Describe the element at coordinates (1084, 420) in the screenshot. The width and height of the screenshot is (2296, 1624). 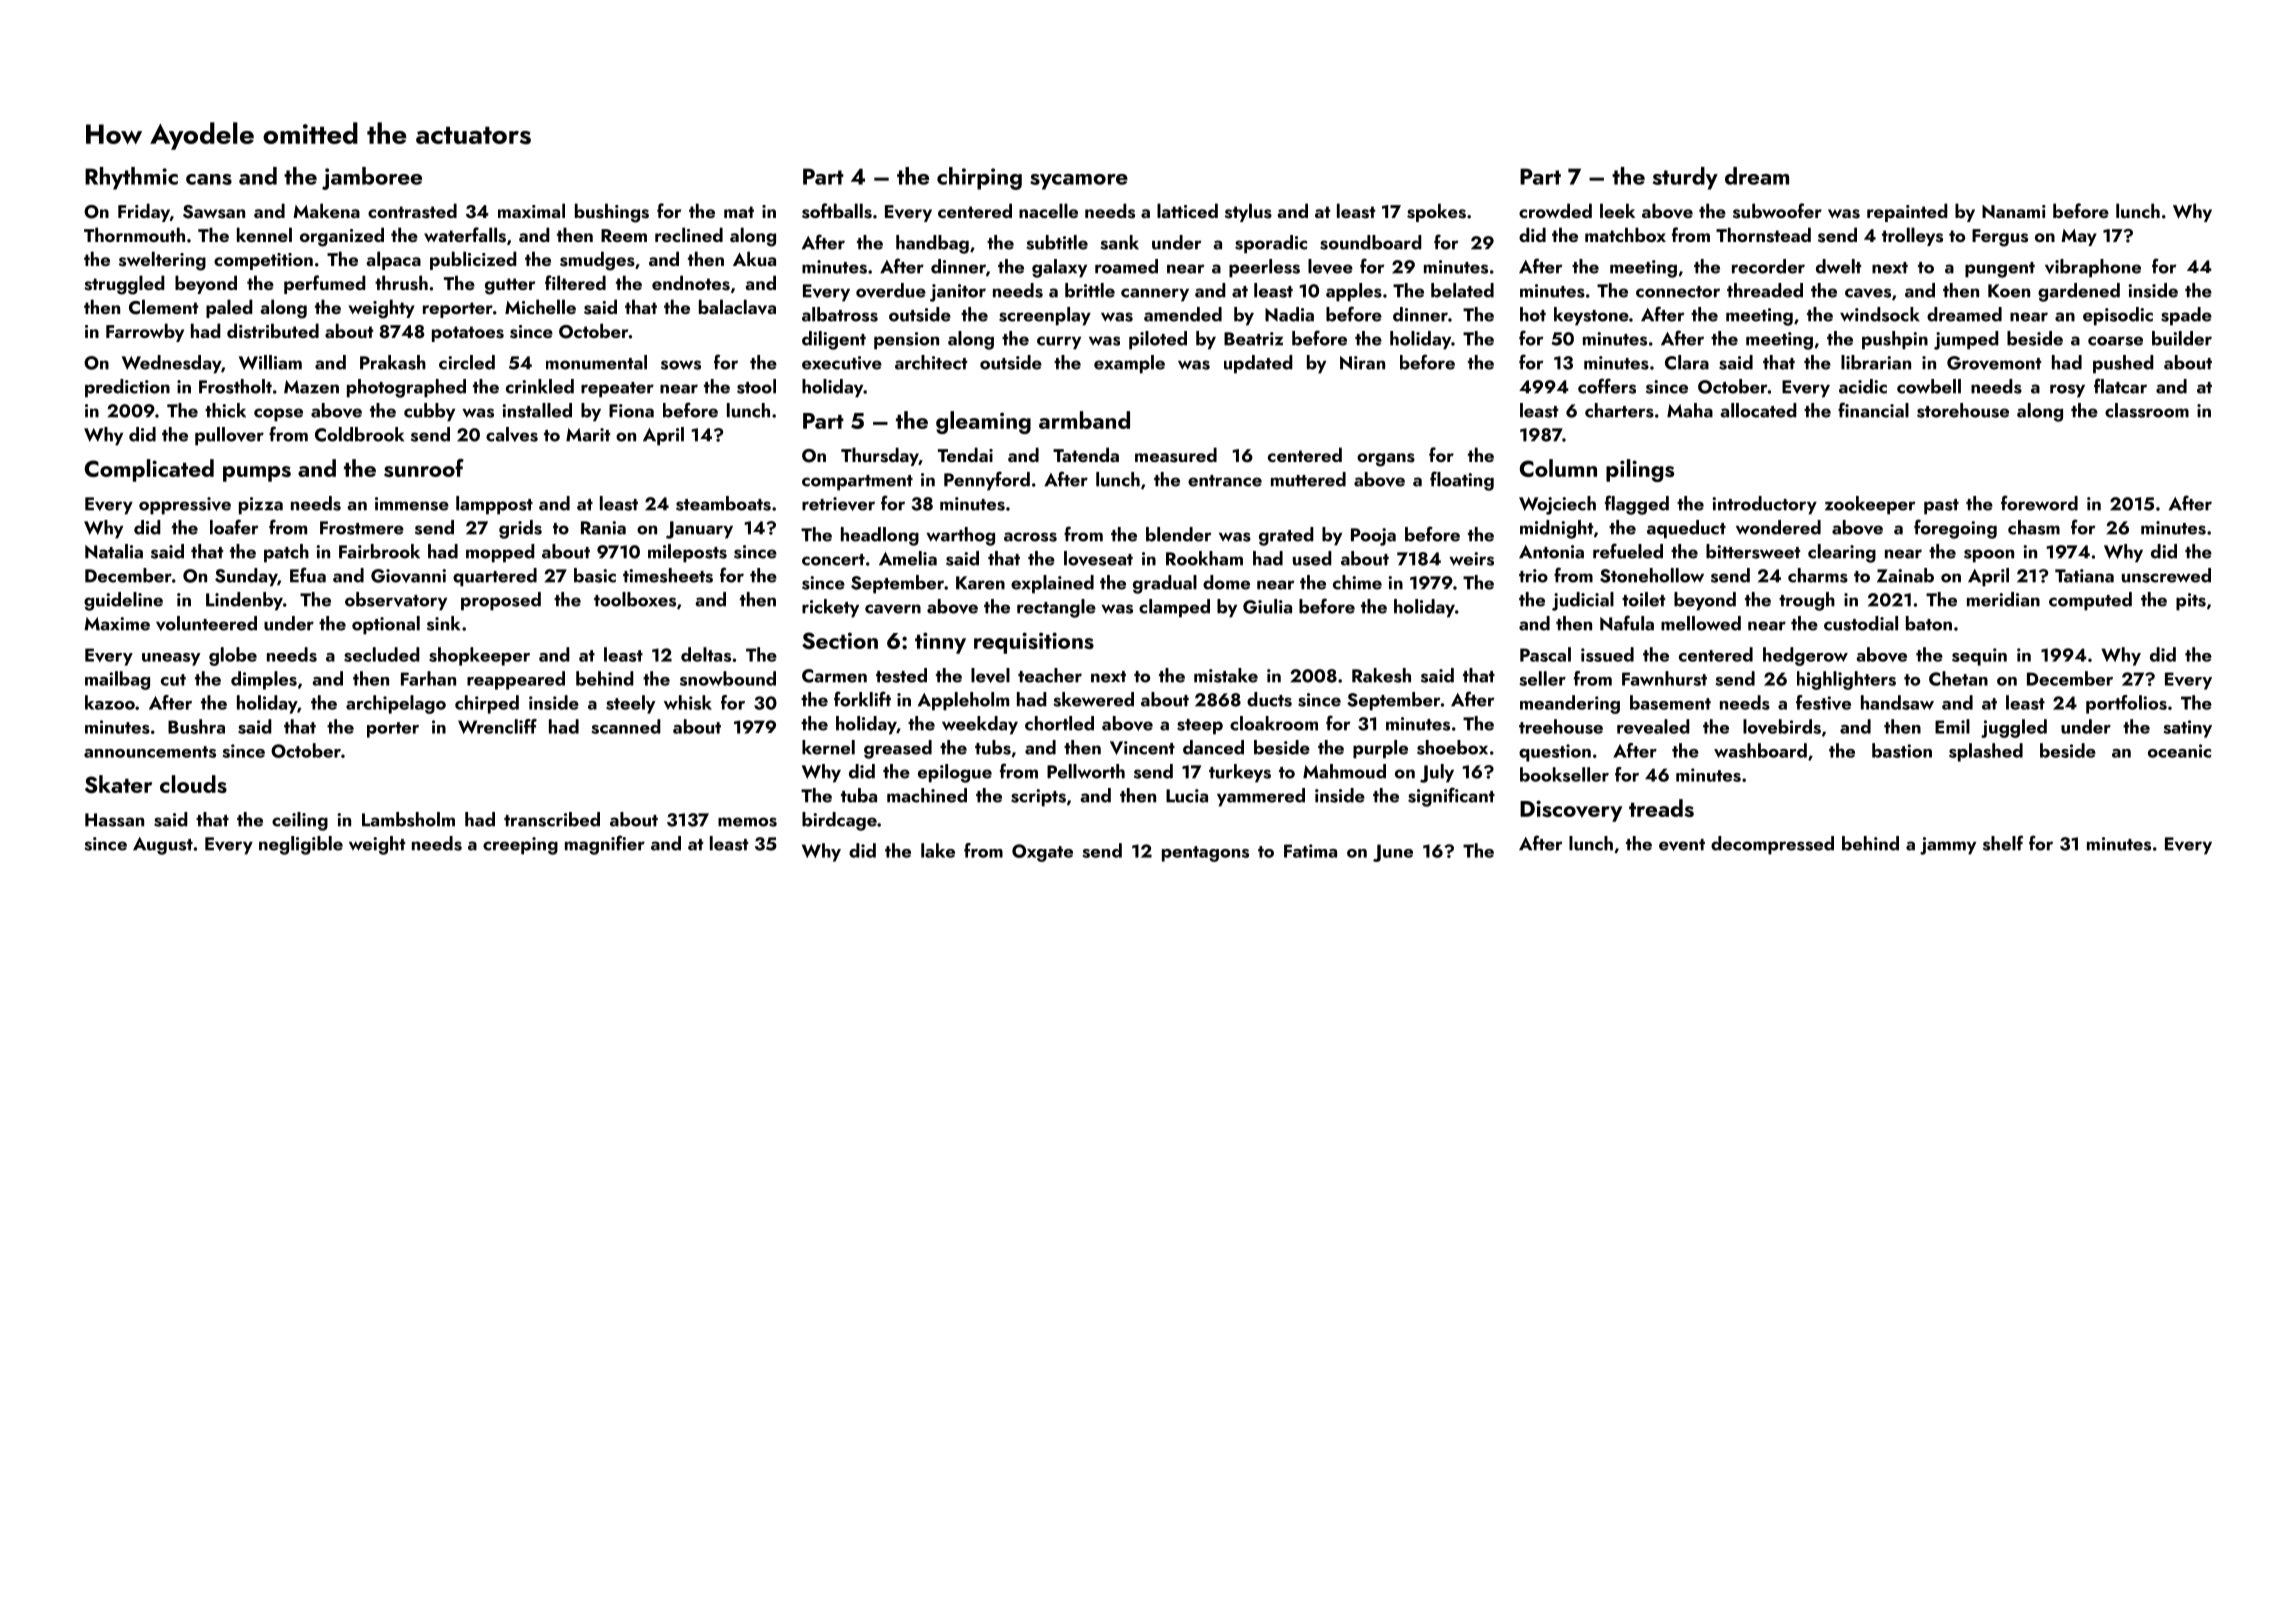
I see `armband` at that location.
